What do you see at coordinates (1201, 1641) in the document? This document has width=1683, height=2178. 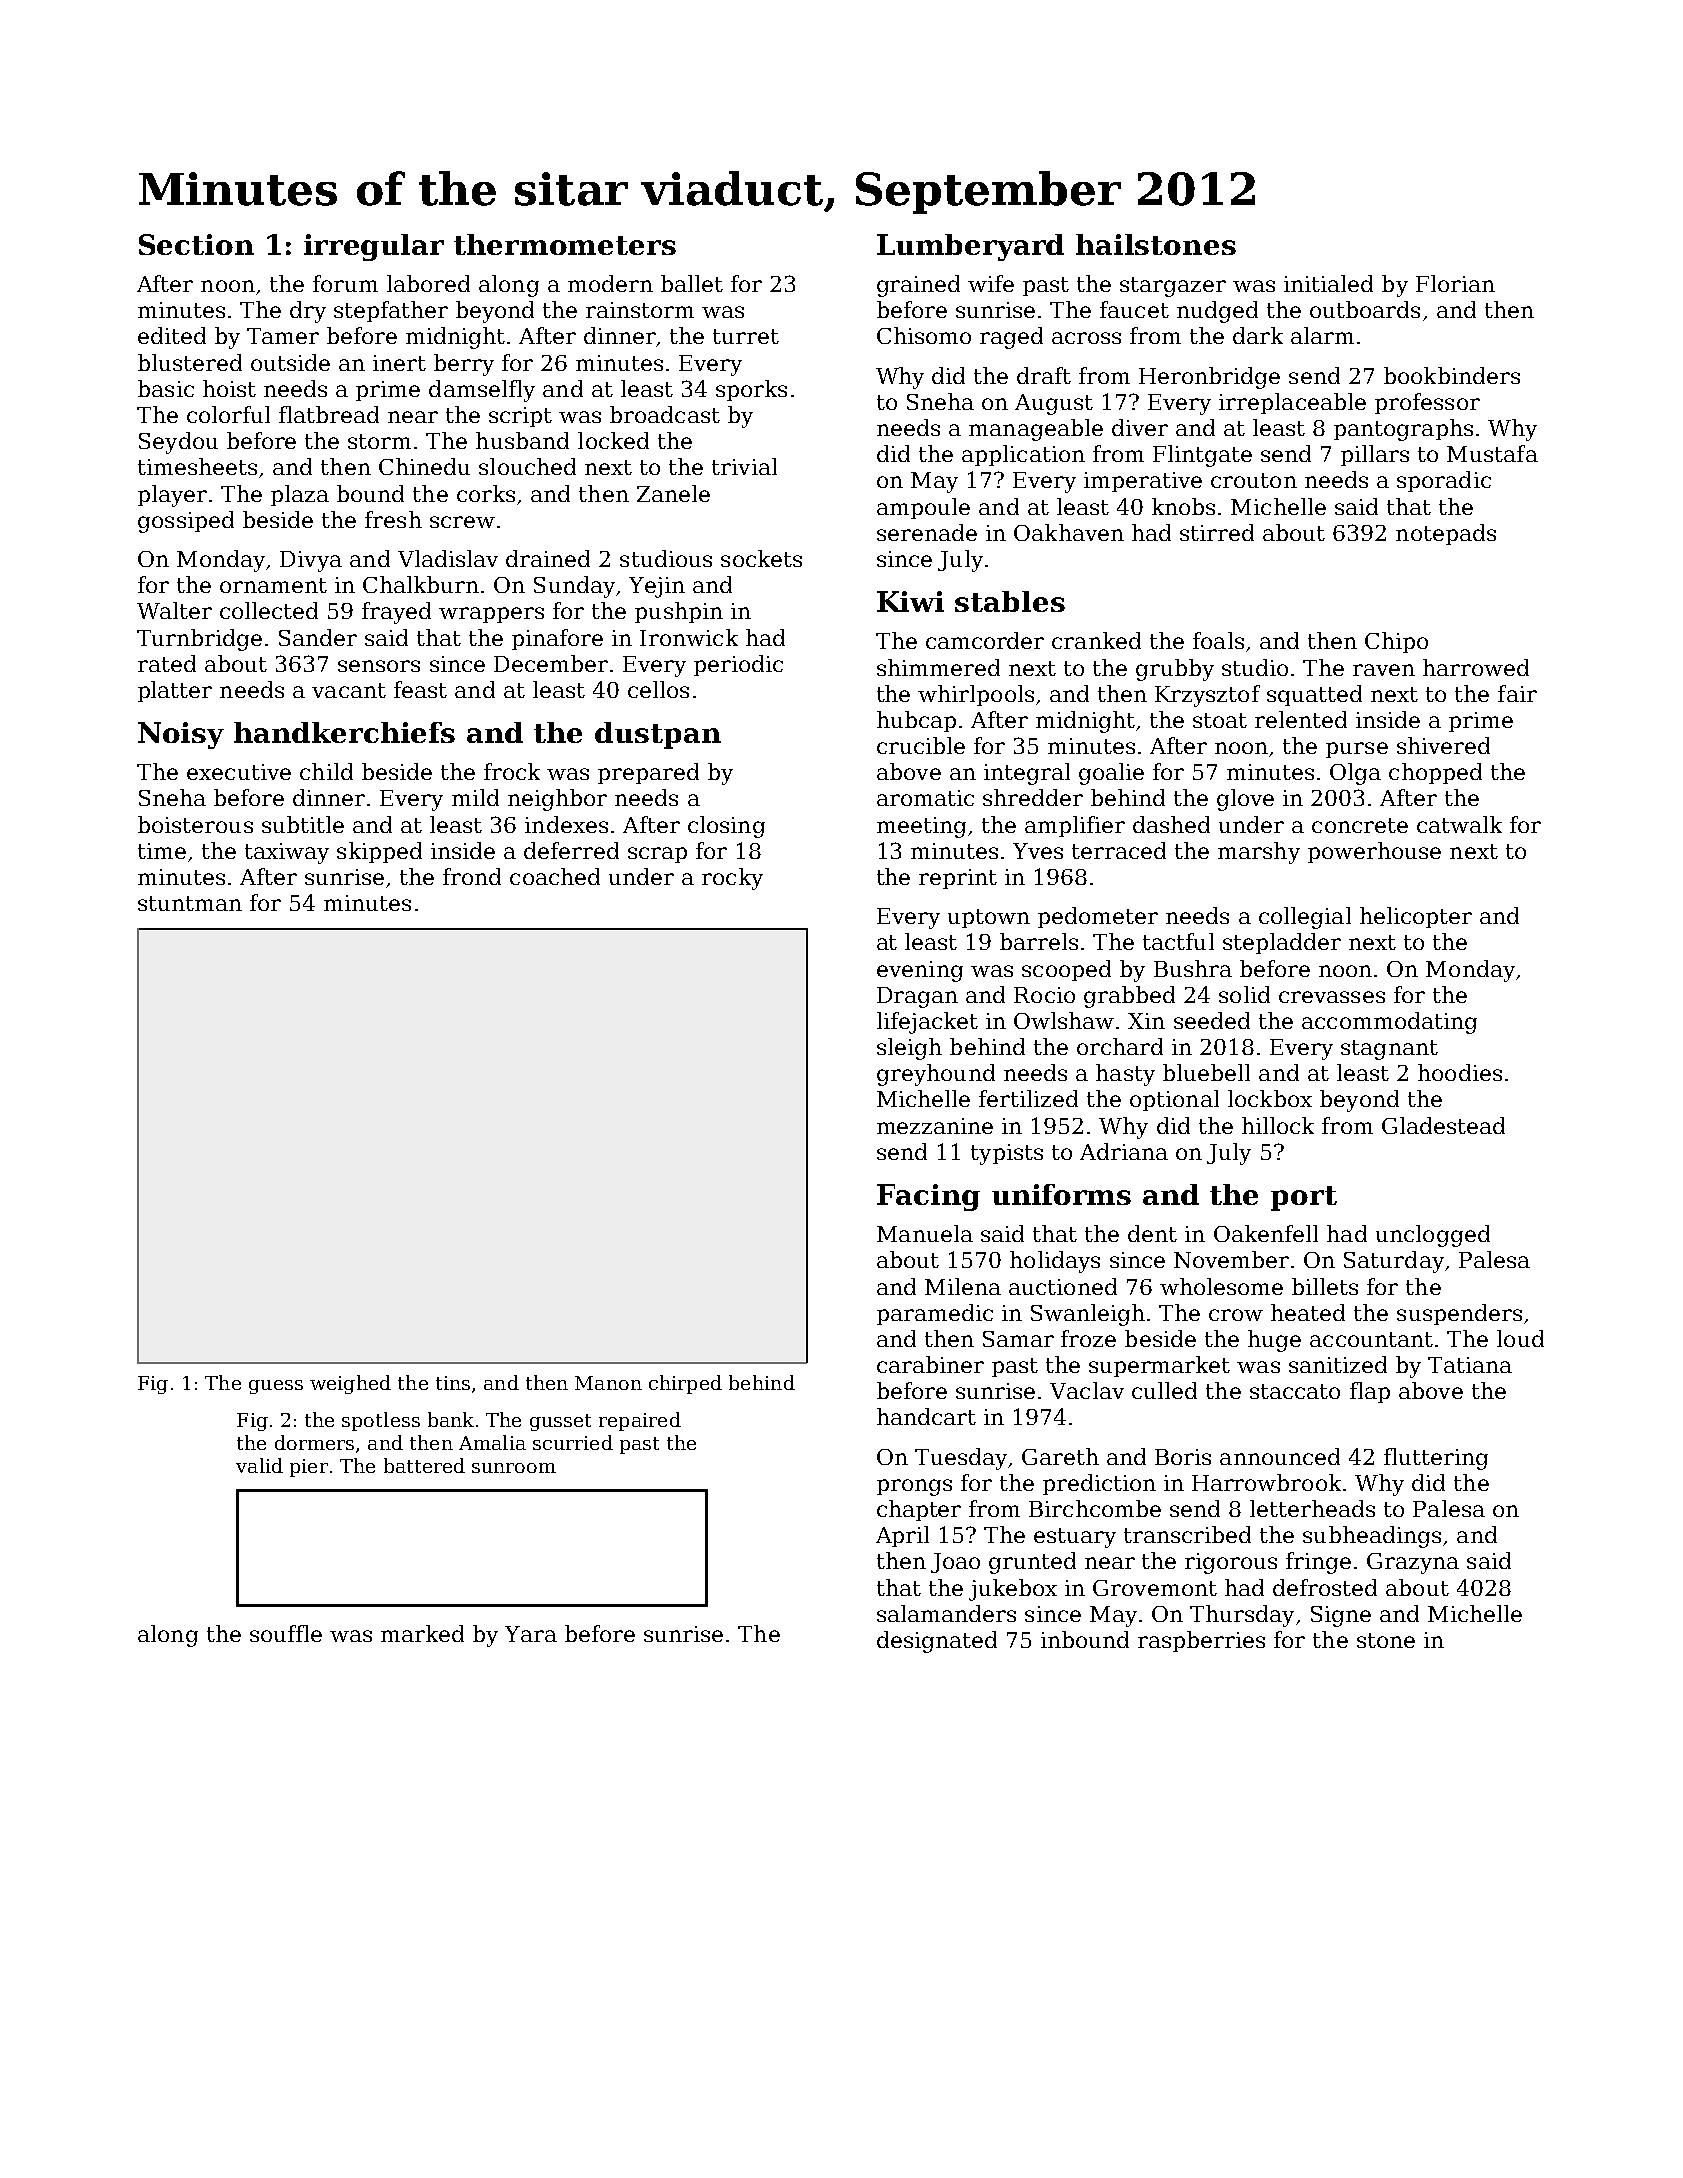 I see `raspberries` at bounding box center [1201, 1641].
